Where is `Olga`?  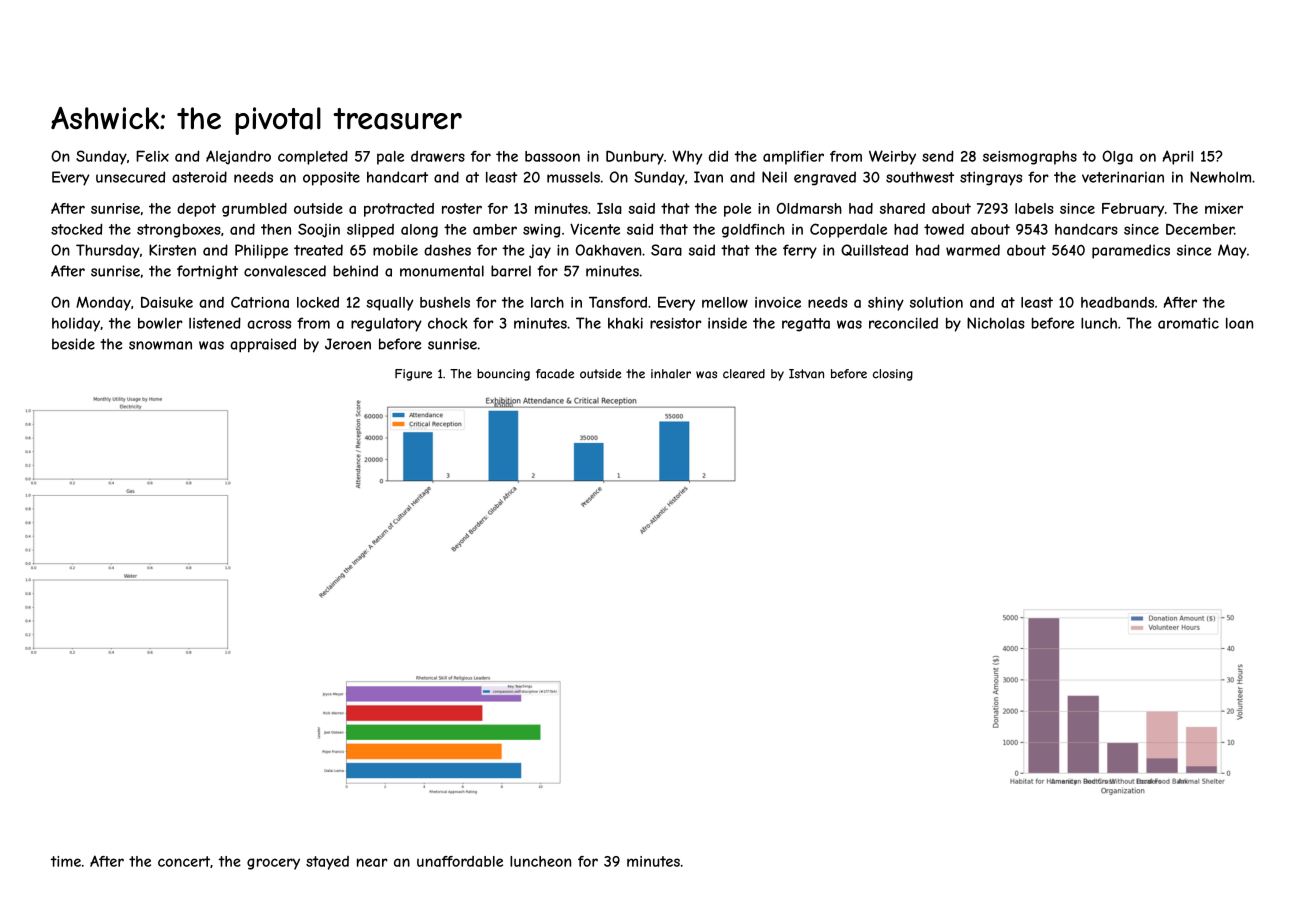 Olga is located at coordinates (1117, 157).
